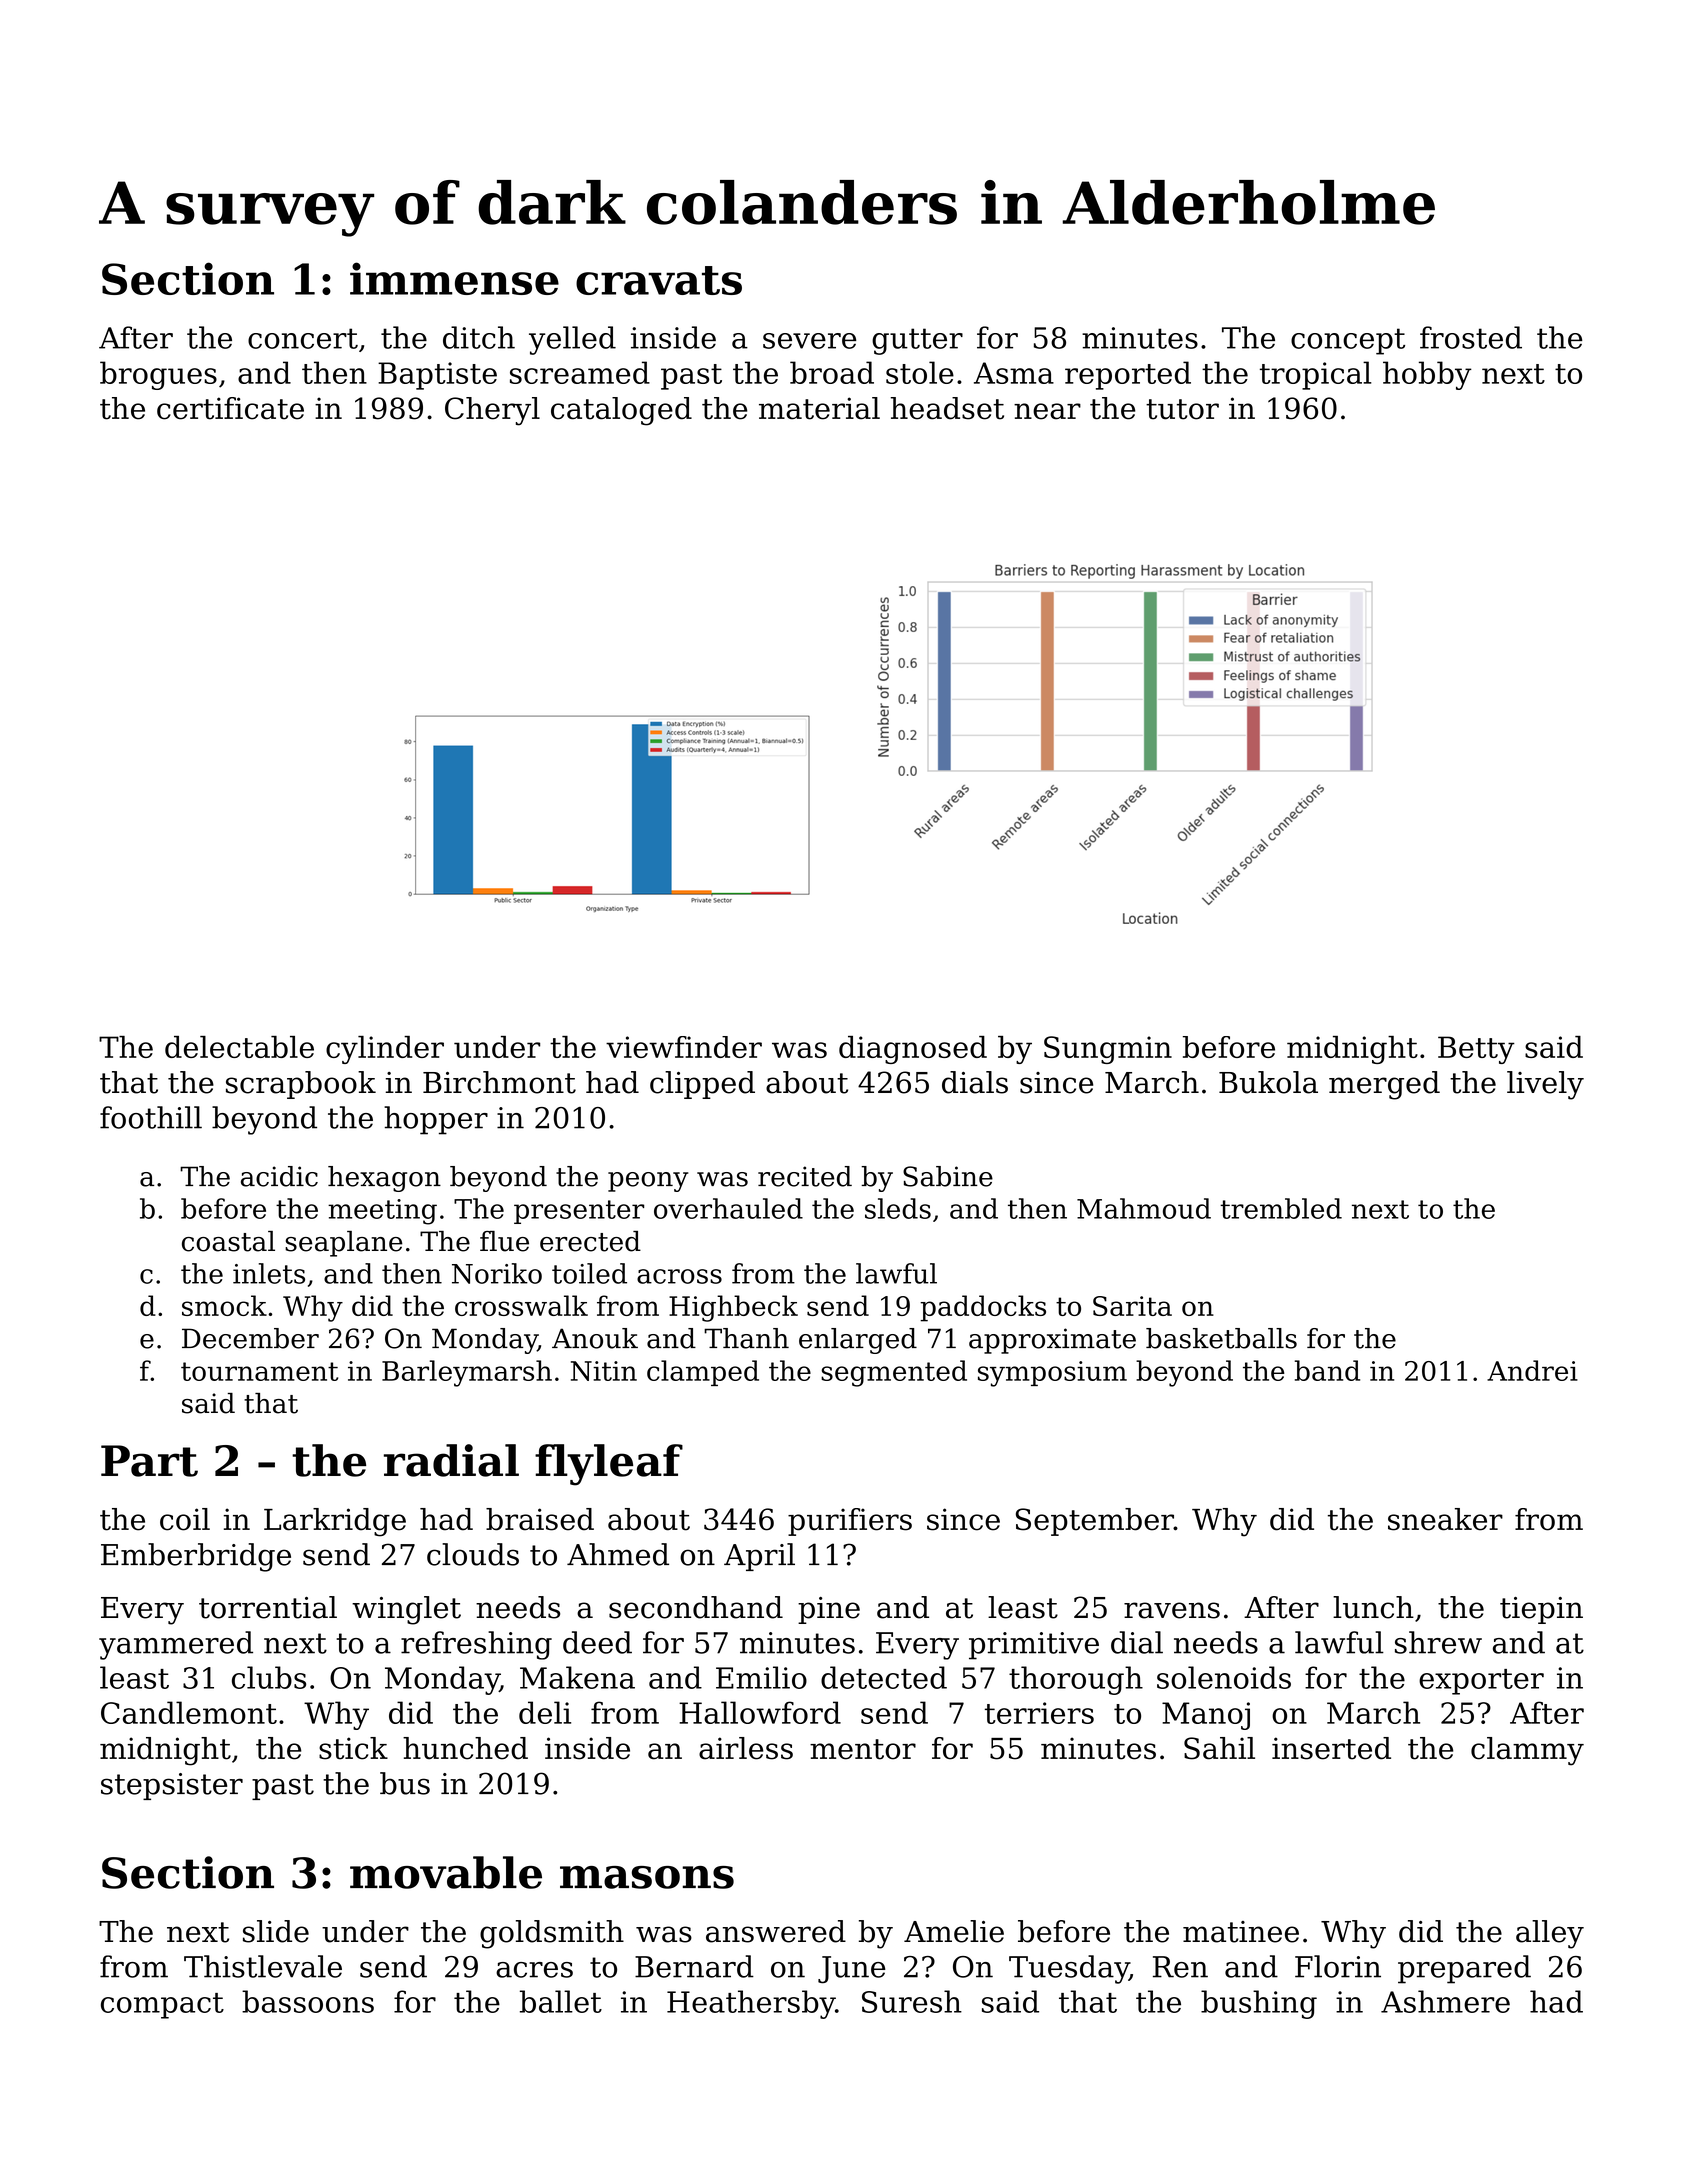  What do you see at coordinates (1108, 1050) in the screenshot?
I see `Sungmin` at bounding box center [1108, 1050].
